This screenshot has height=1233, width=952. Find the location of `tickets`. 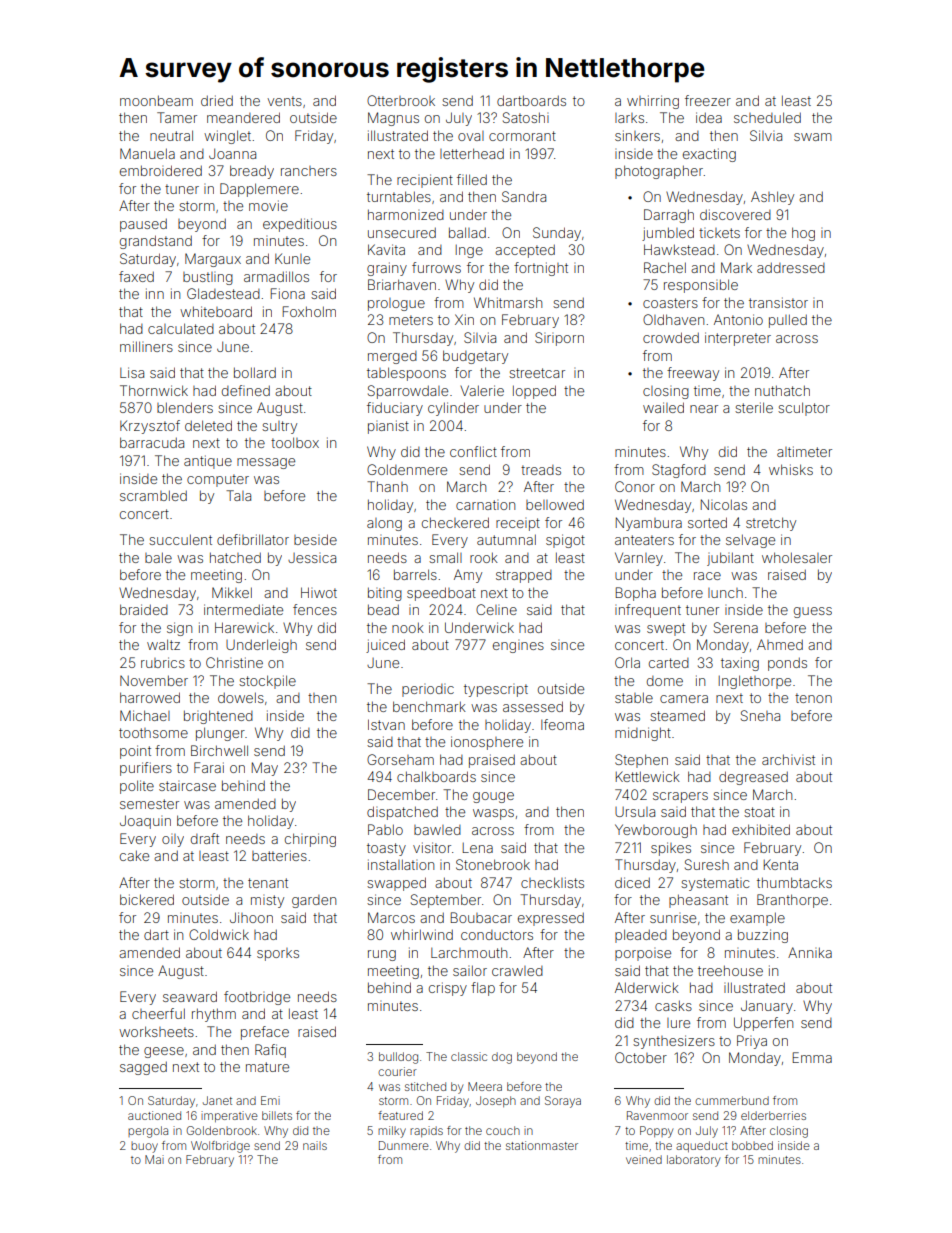

tickets is located at coordinates (719, 233).
